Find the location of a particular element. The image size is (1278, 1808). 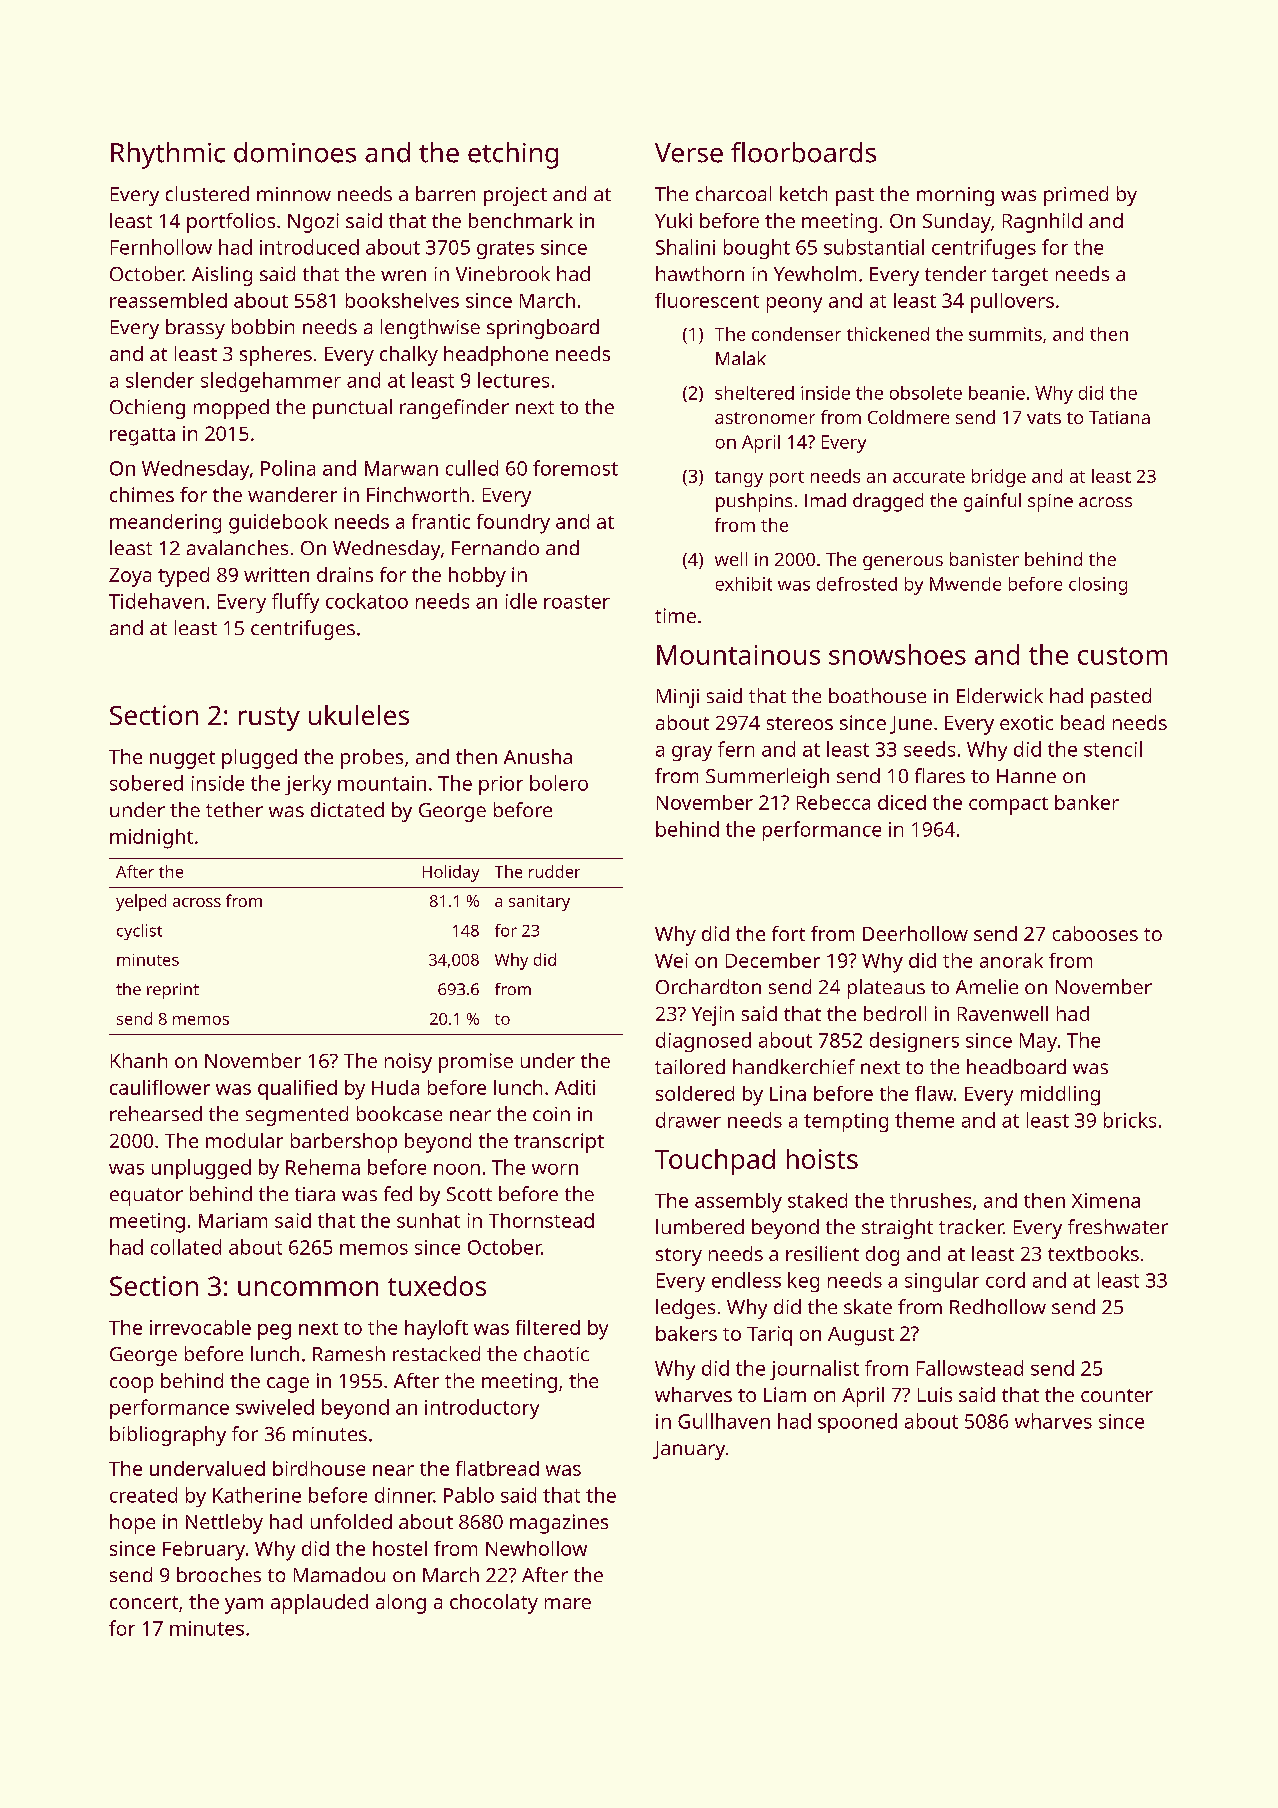

Orchardton is located at coordinates (708, 986).
